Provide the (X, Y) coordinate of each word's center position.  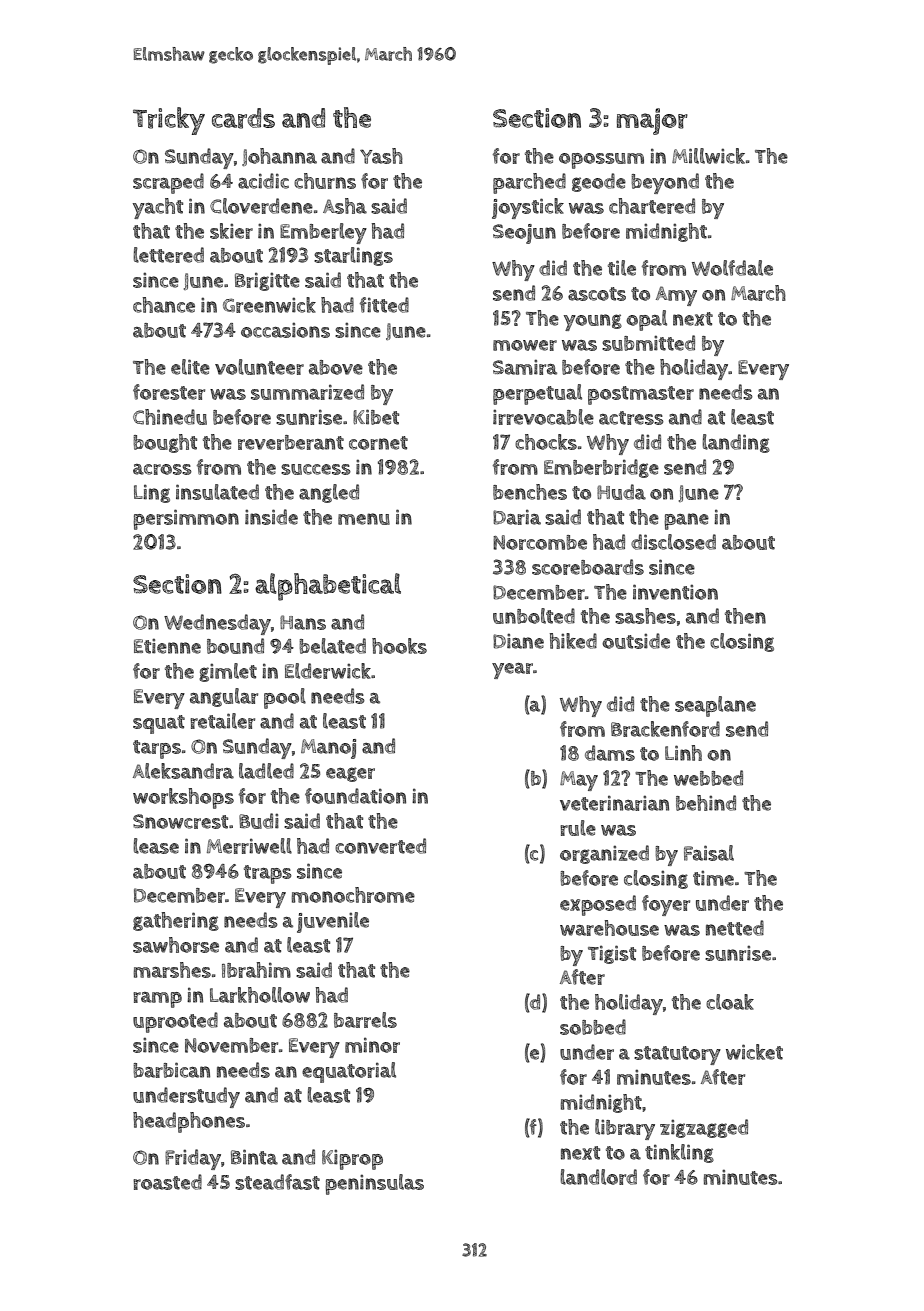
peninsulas (375, 1184)
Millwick (708, 156)
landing (736, 443)
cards (243, 118)
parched (529, 183)
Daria (517, 517)
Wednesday (217, 624)
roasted (167, 1182)
